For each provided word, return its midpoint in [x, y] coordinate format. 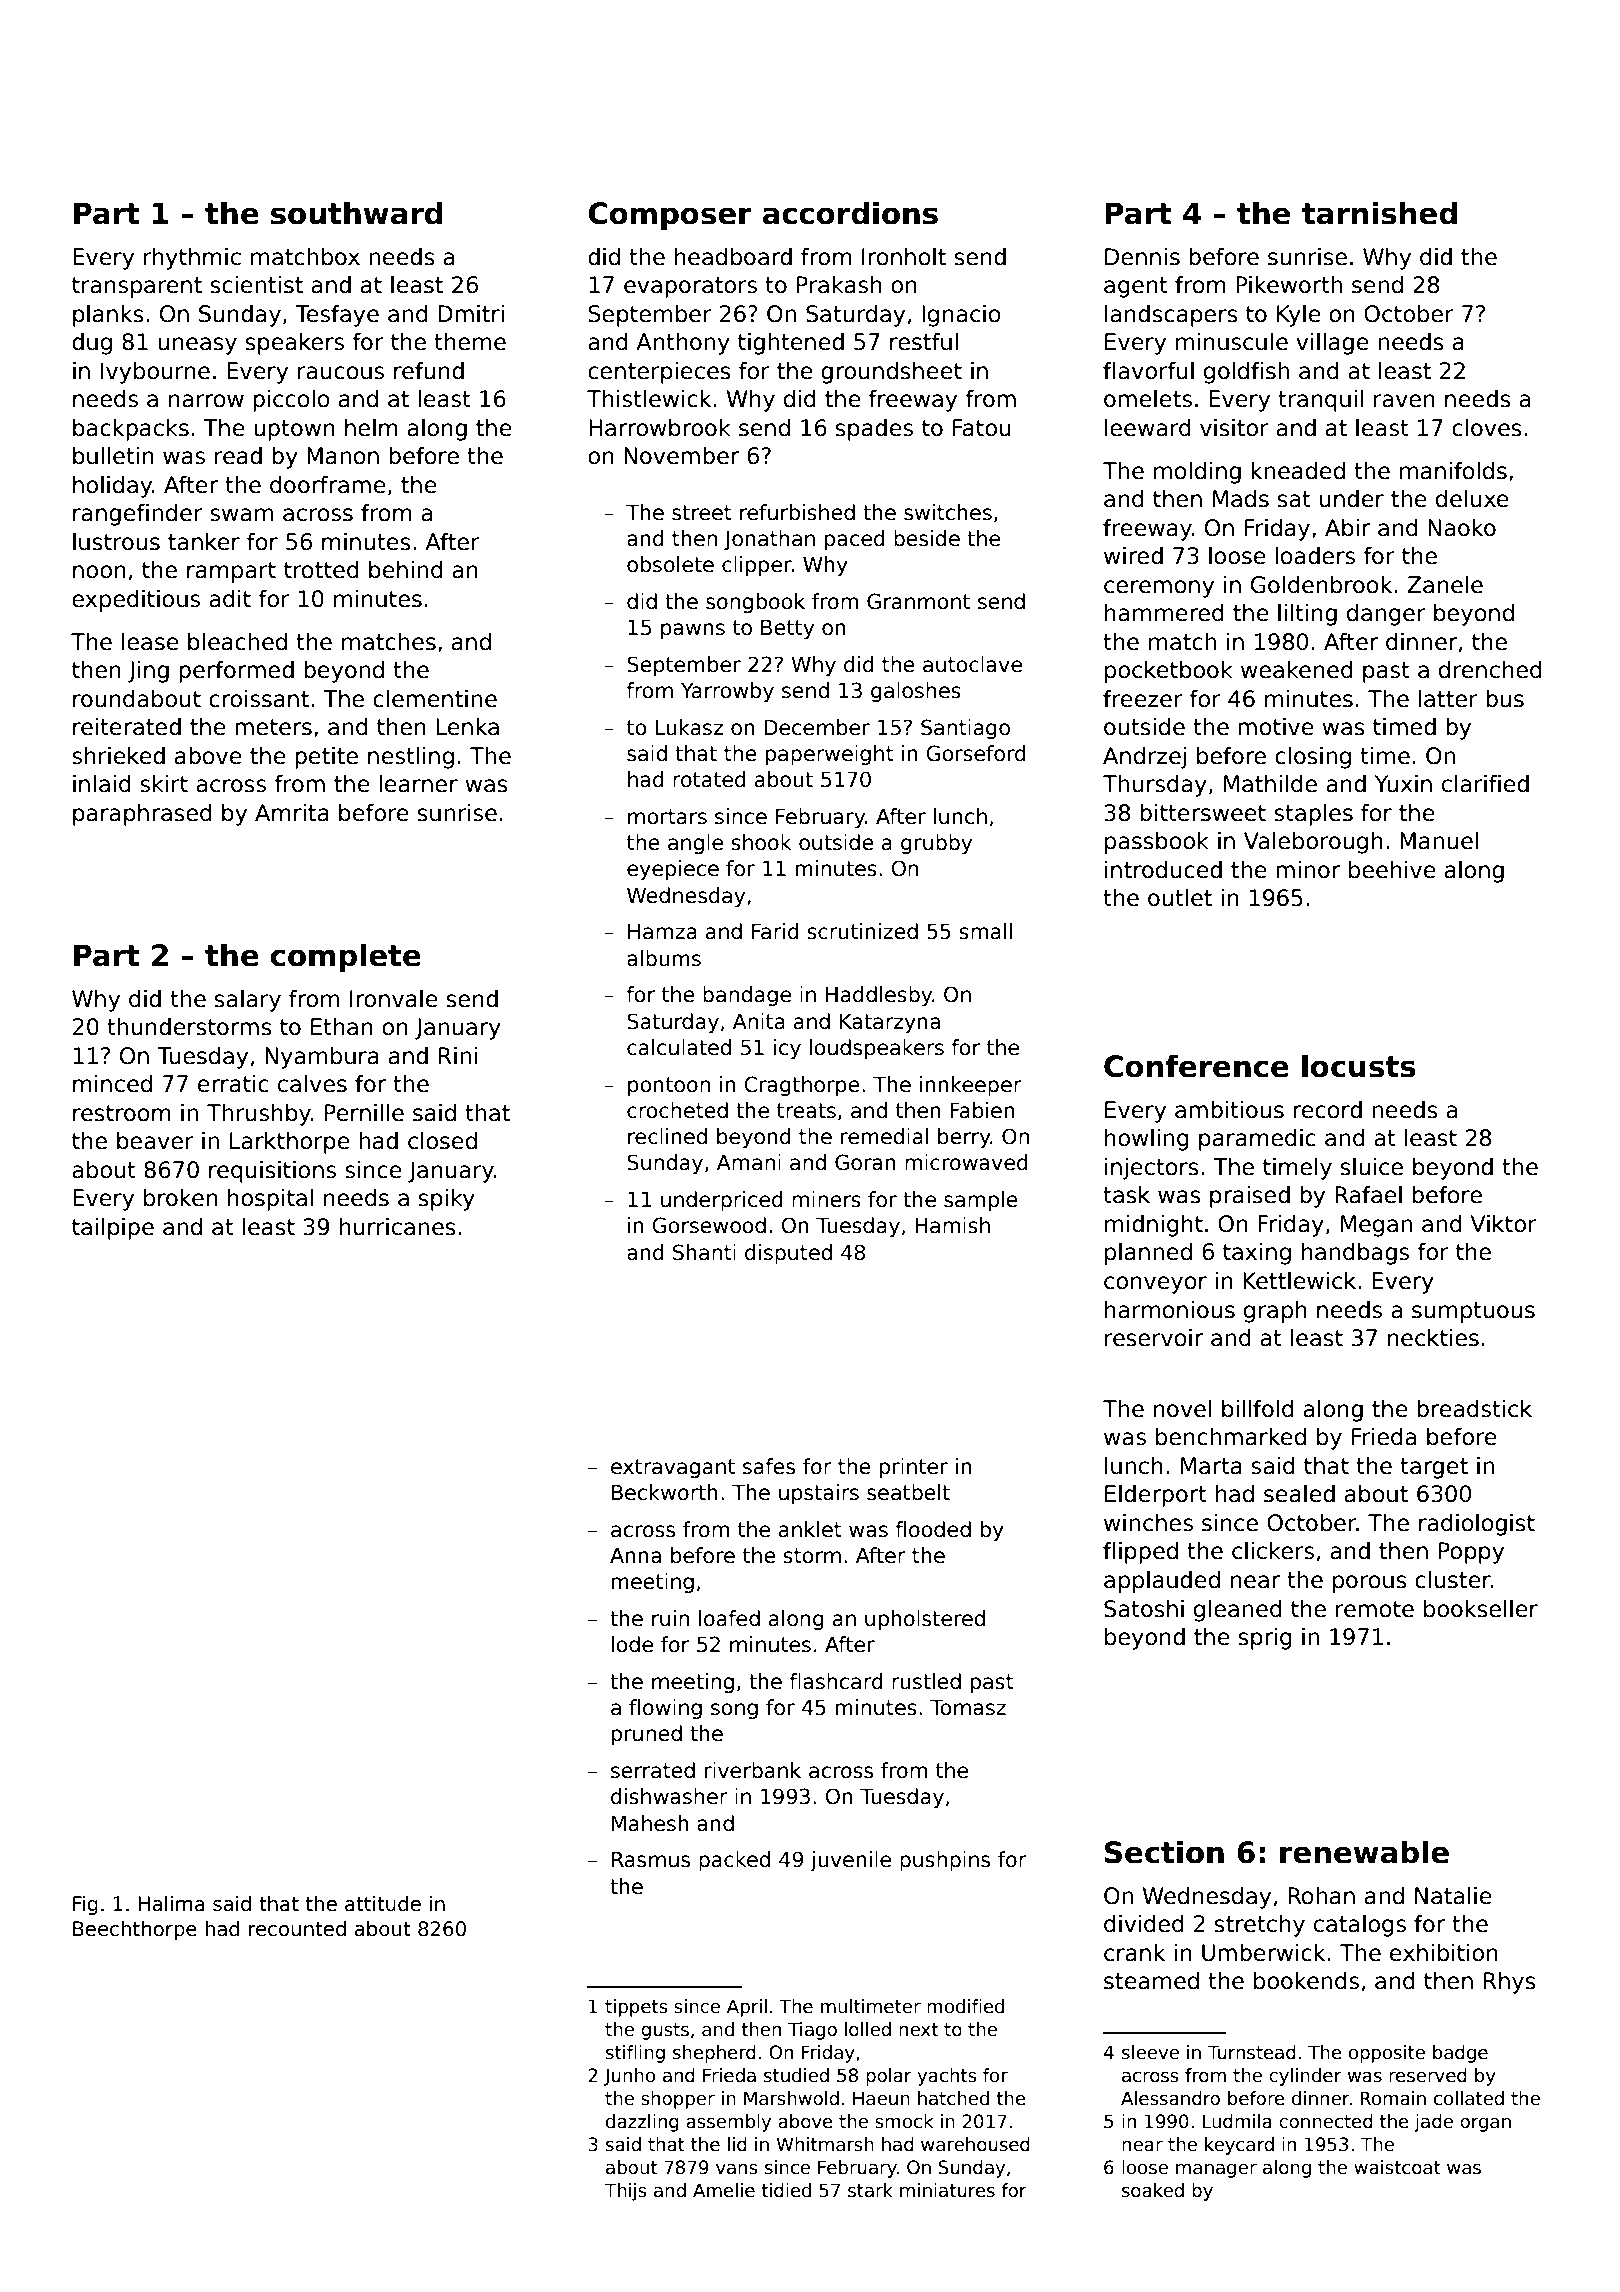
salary [248, 1001]
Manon [343, 456]
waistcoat [1397, 2167]
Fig [85, 1905]
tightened [791, 344]
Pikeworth [1289, 285]
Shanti [704, 1252]
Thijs [626, 2192]
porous [1370, 1584]
